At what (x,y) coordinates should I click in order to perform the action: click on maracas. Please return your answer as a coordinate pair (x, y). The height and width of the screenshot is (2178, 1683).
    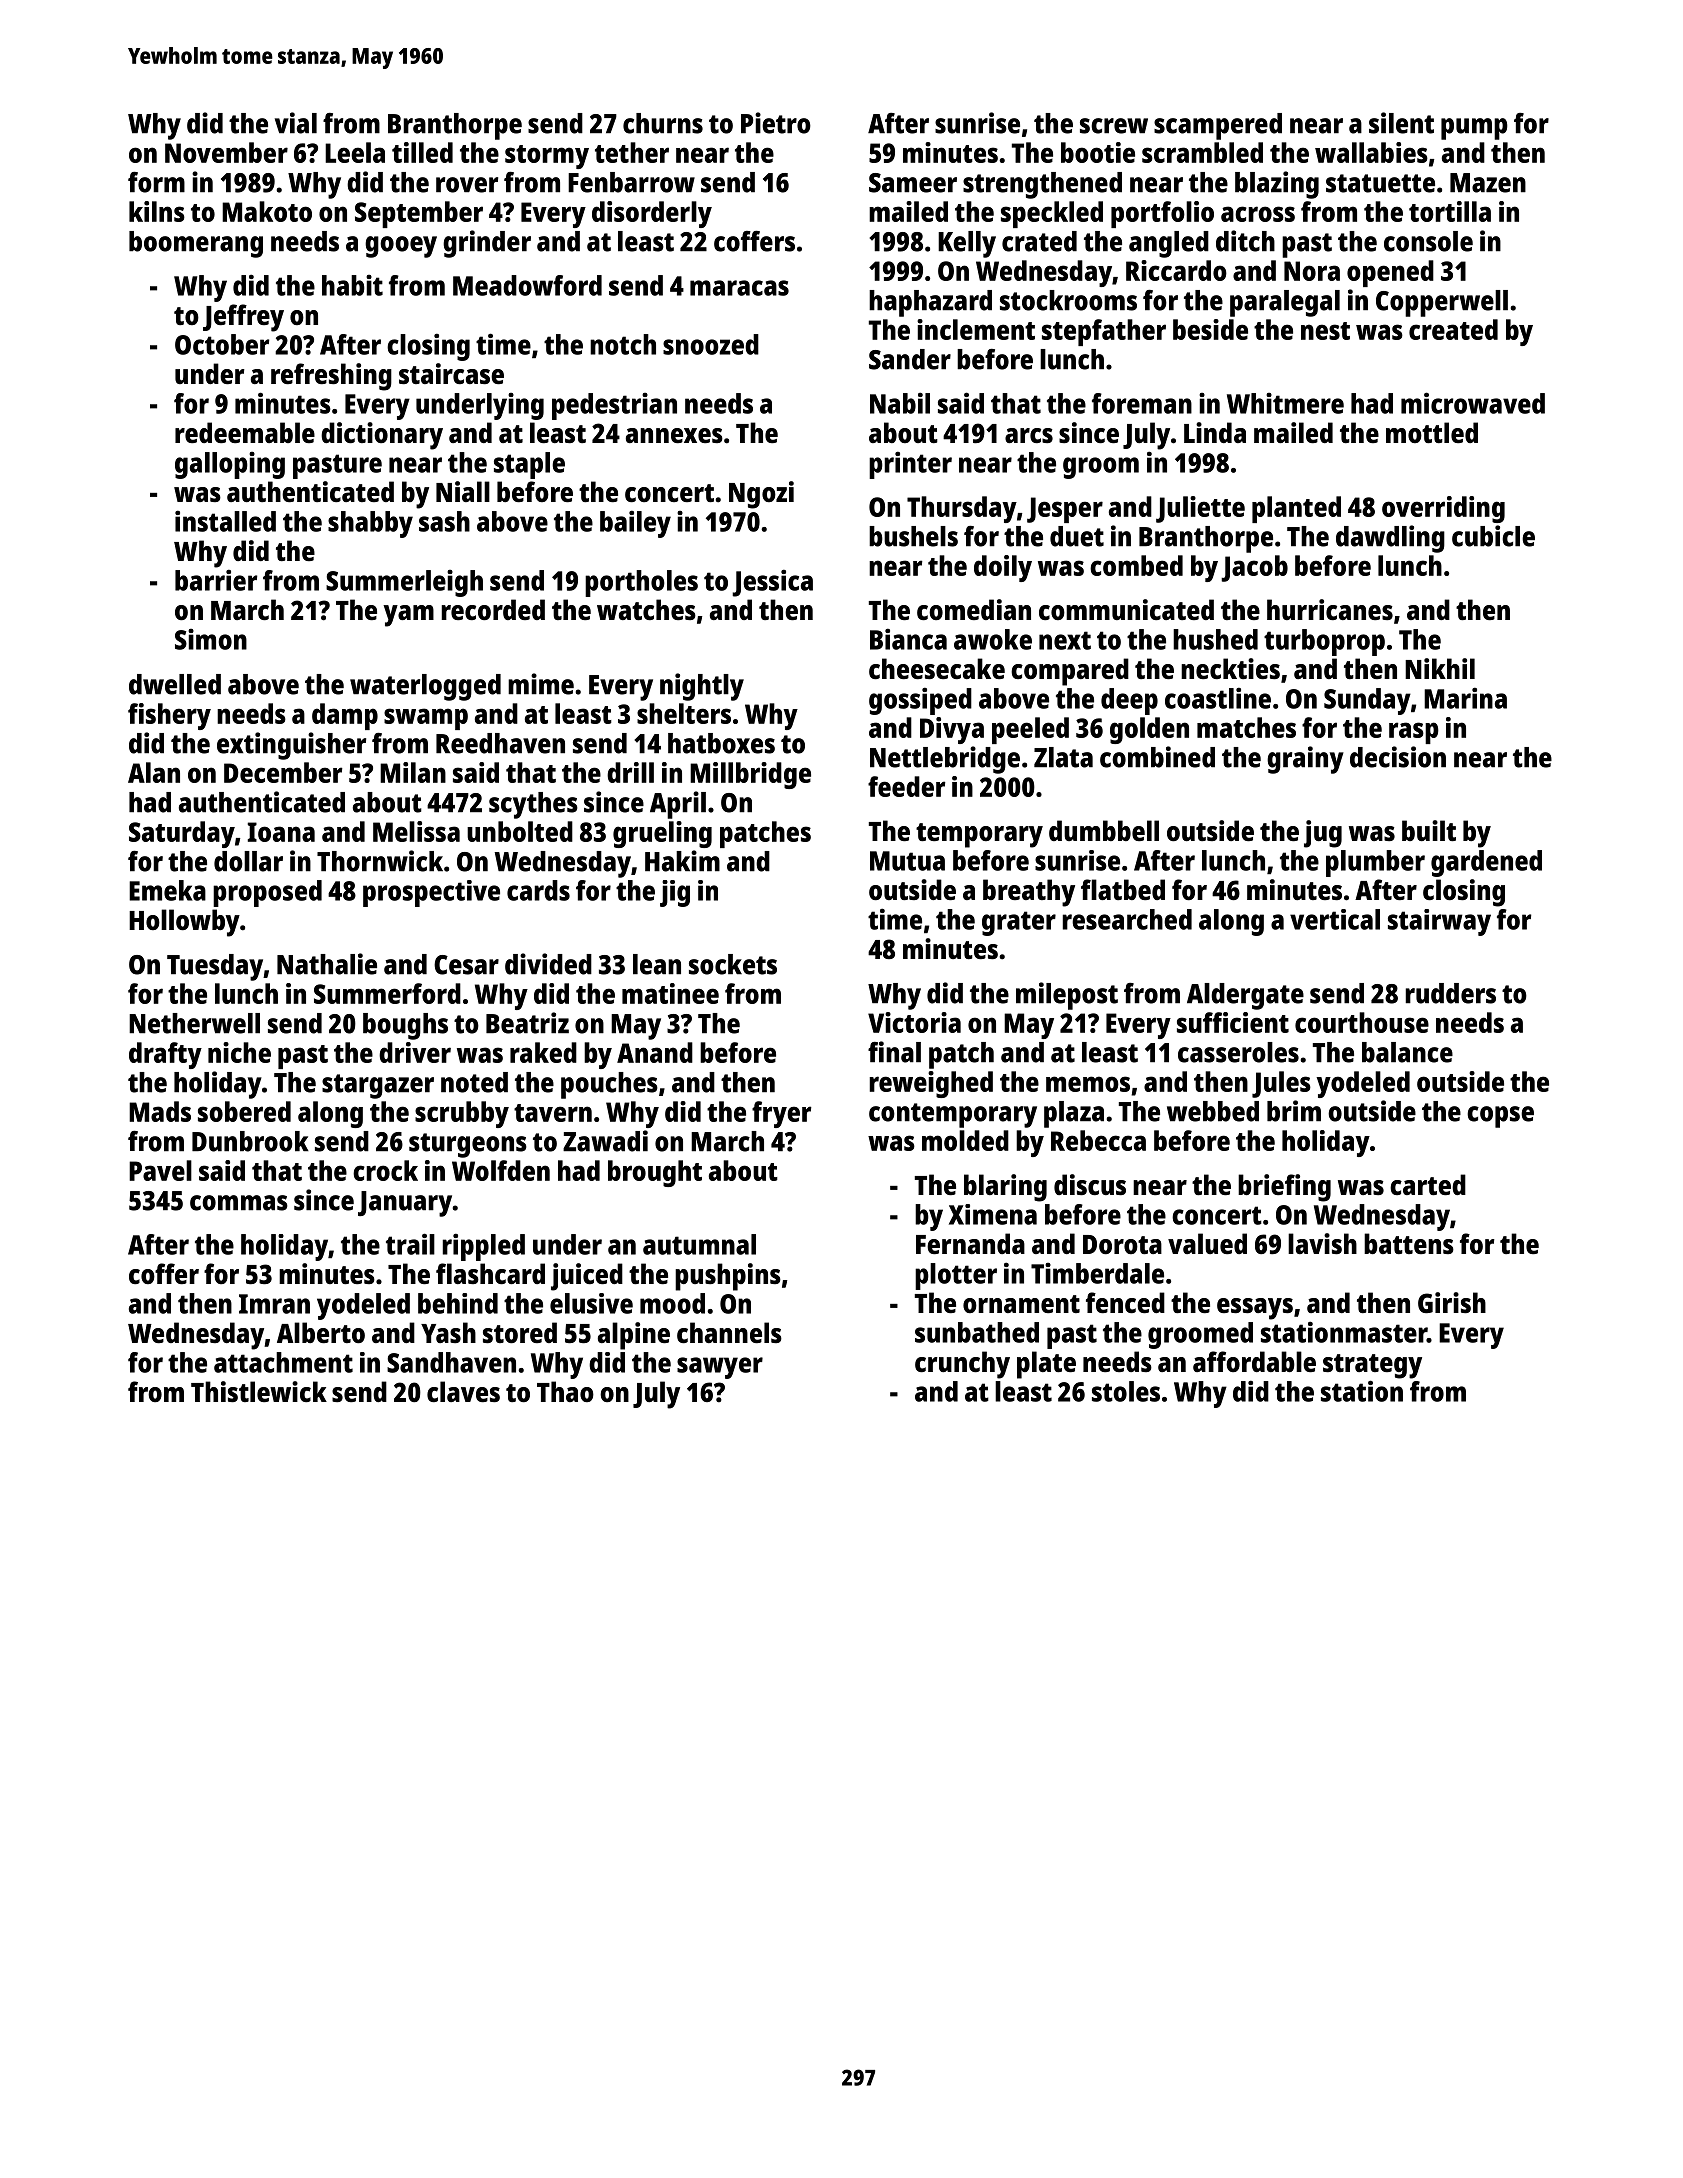
    Looking at the image, I should click on (739, 288).
